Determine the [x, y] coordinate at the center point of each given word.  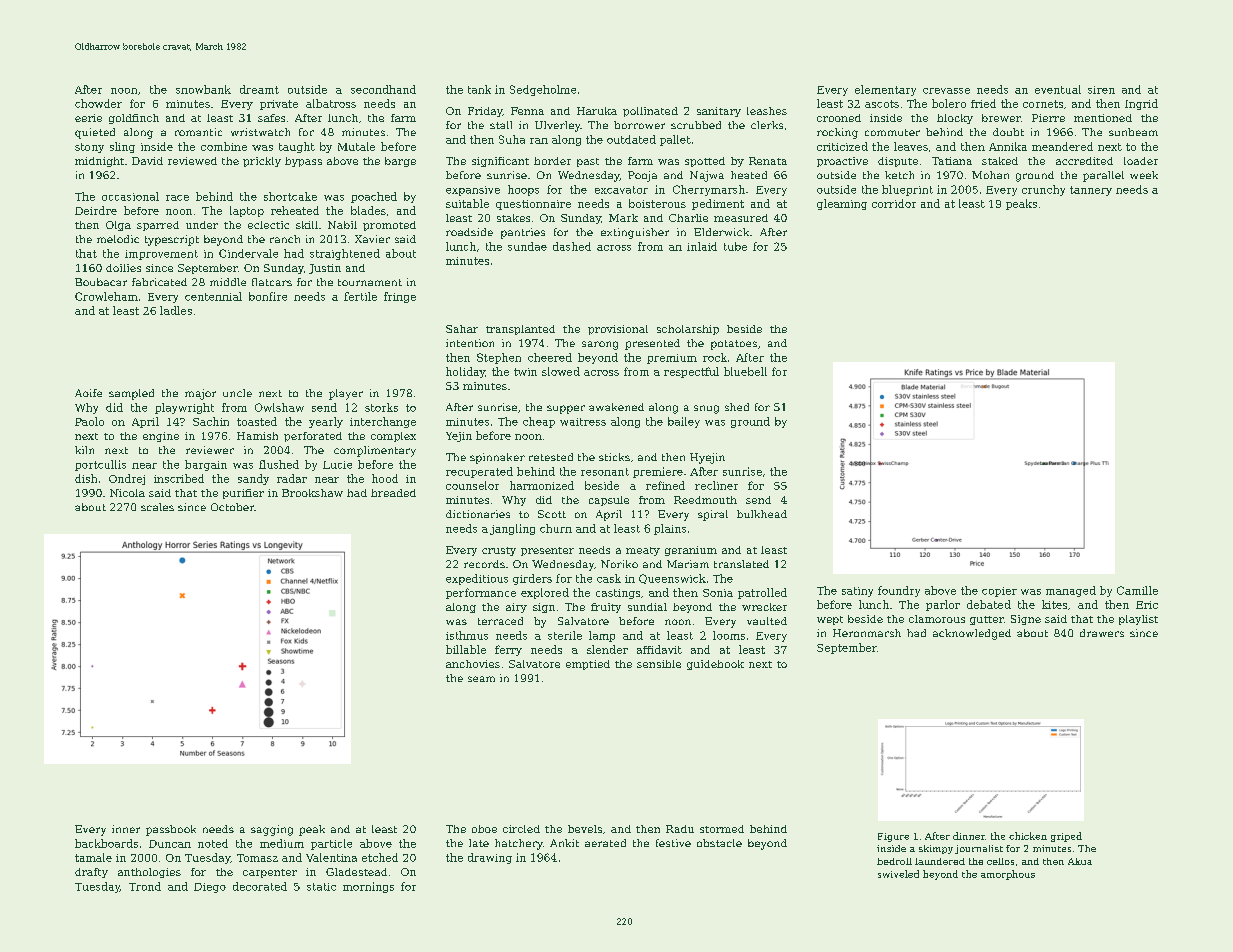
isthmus [467, 635]
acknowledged [972, 634]
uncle [237, 393]
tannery [1091, 191]
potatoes [734, 345]
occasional [130, 196]
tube [735, 246]
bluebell [745, 371]
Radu [680, 829]
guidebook [715, 665]
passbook [171, 830]
